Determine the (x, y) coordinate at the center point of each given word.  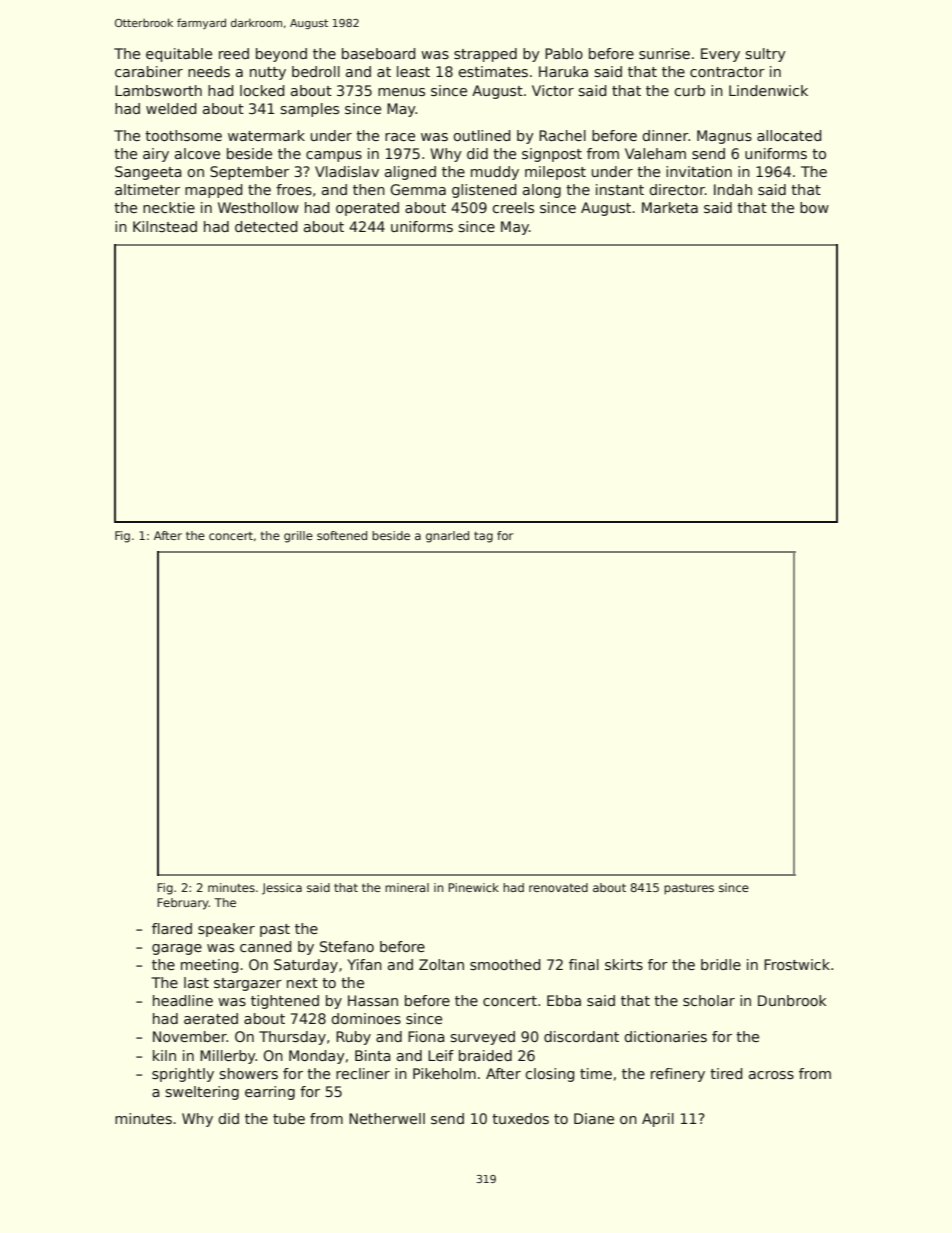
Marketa (670, 207)
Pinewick (473, 887)
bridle (721, 964)
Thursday (292, 1038)
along (542, 191)
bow (814, 207)
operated (367, 209)
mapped (214, 191)
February (183, 904)
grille (298, 537)
